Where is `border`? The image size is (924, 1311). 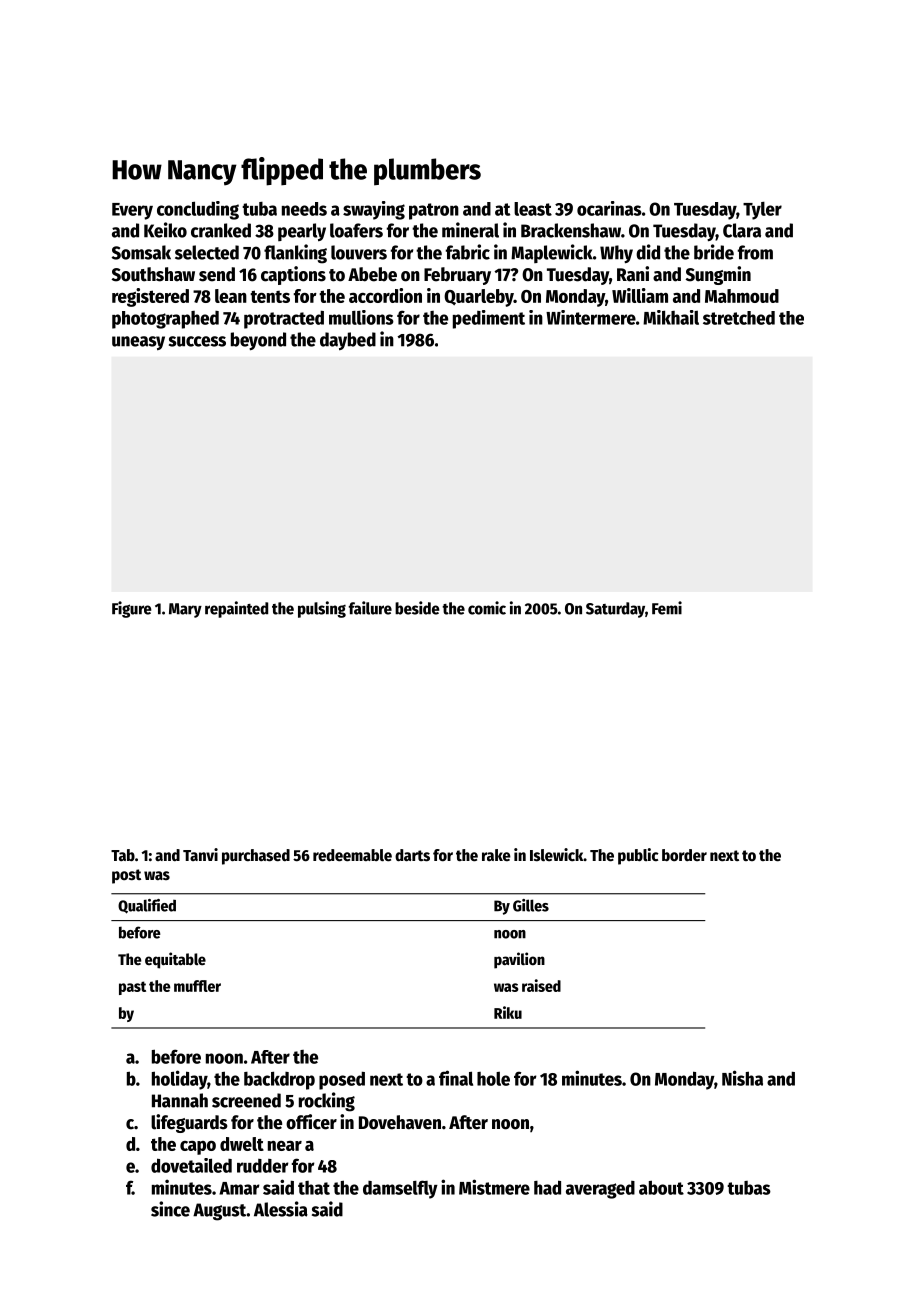
border is located at coordinates (684, 855).
